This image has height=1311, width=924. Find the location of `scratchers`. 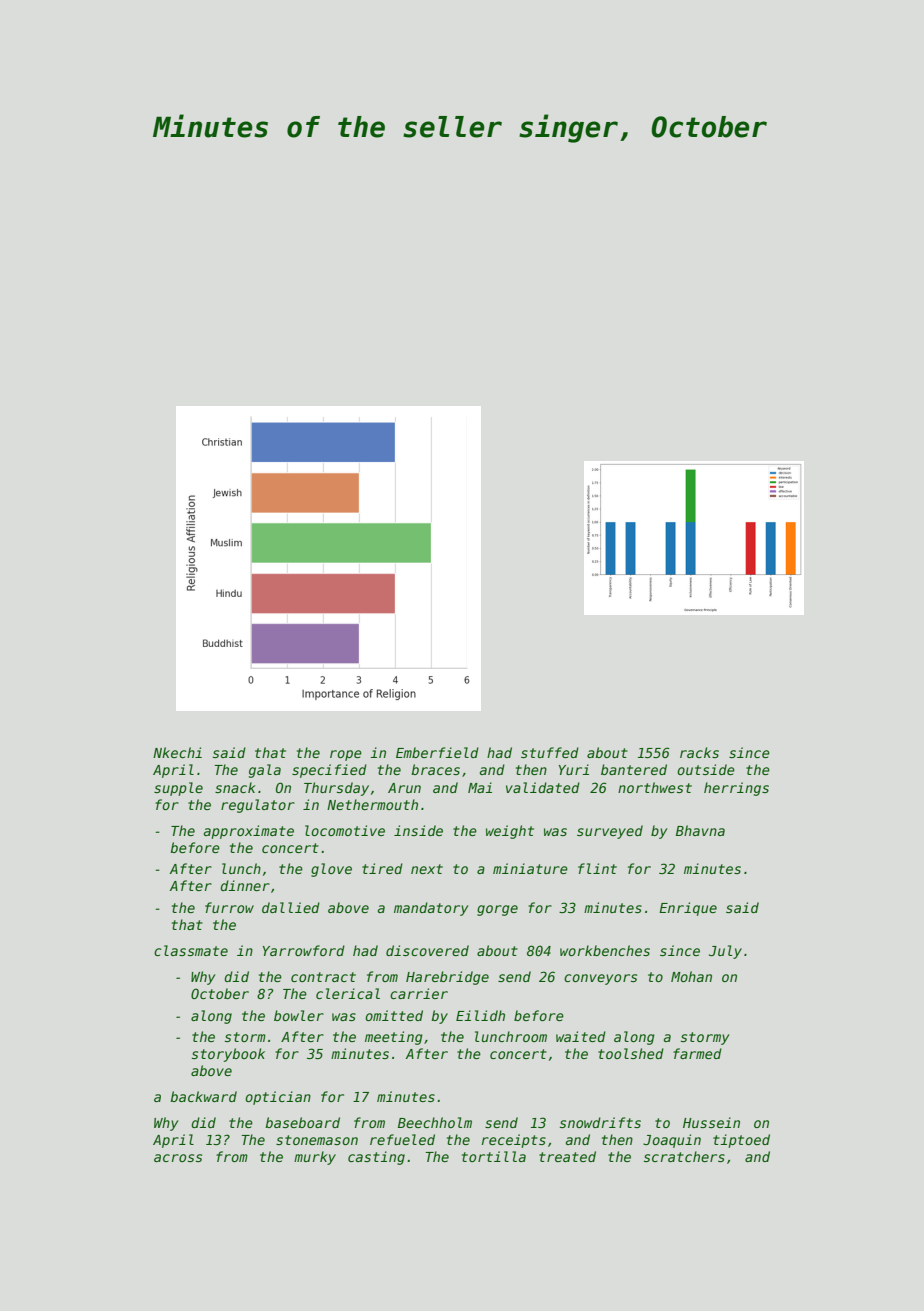

scratchers is located at coordinates (684, 1156).
